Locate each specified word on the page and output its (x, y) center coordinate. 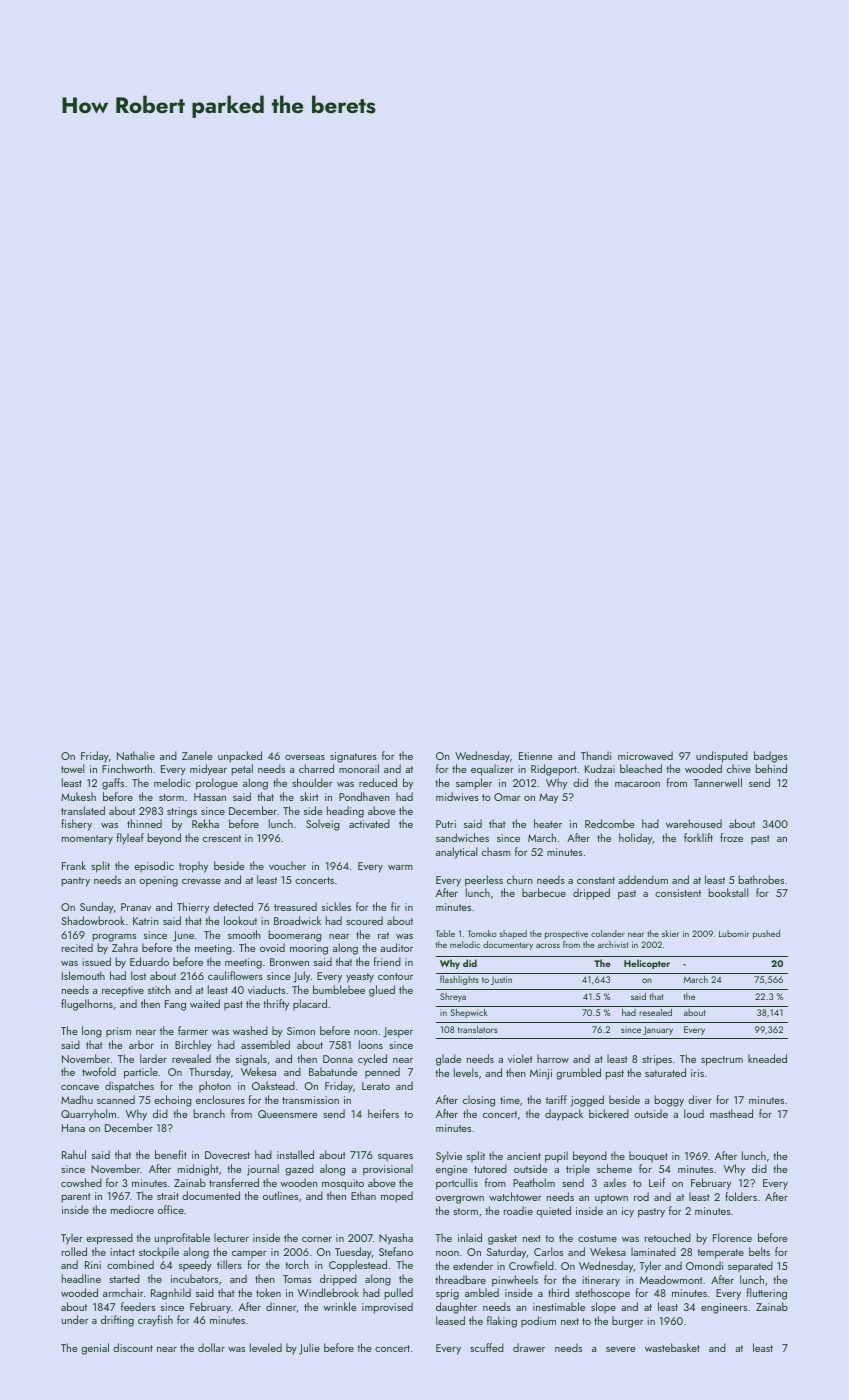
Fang (175, 1005)
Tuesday (353, 1253)
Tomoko (482, 933)
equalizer (492, 770)
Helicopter (647, 964)
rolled (74, 1251)
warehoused (694, 823)
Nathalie (136, 755)
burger (627, 1322)
